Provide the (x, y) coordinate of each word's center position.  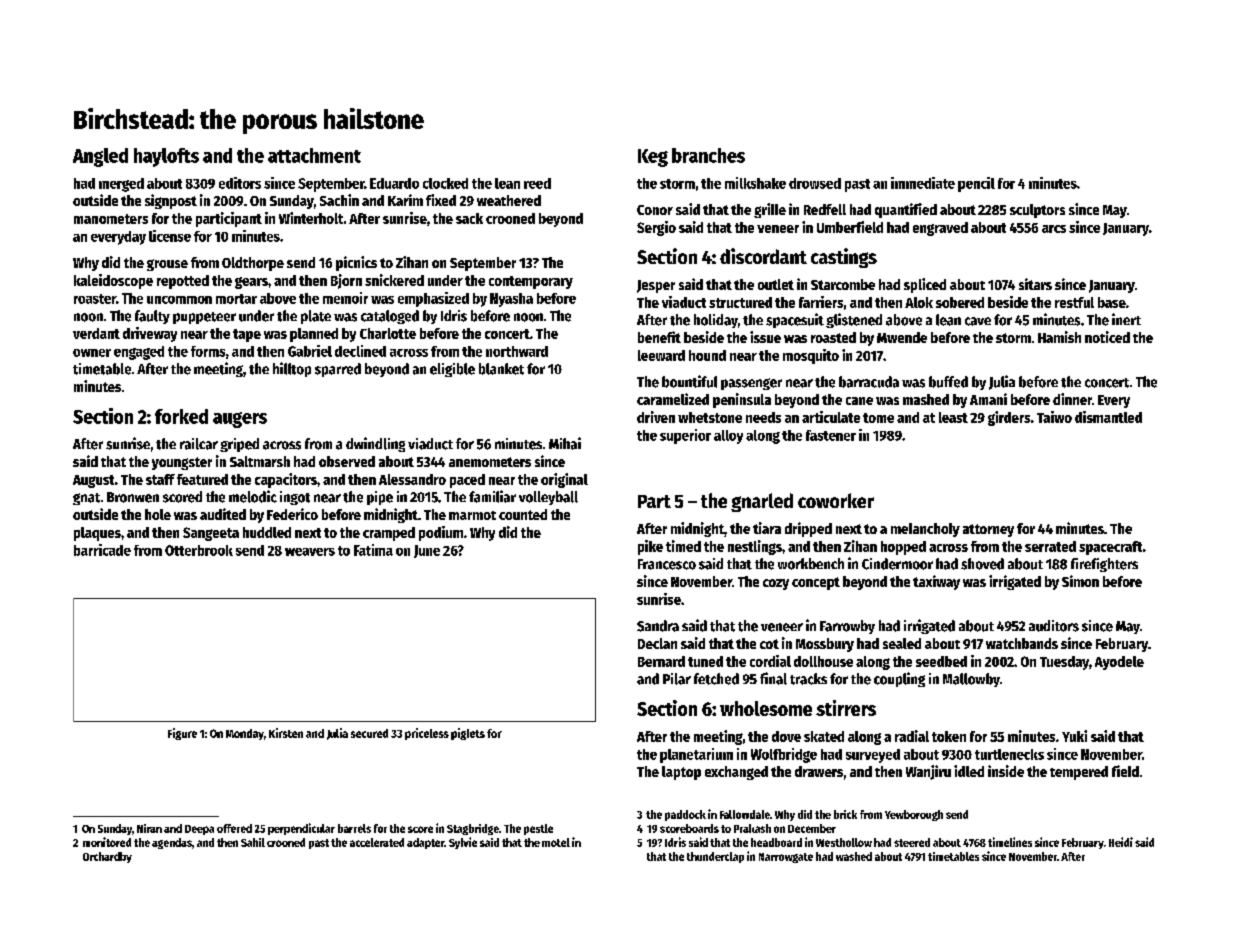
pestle (538, 829)
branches (708, 155)
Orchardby (107, 857)
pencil (976, 184)
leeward (661, 355)
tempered (1079, 773)
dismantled (1108, 417)
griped (239, 445)
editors (240, 183)
